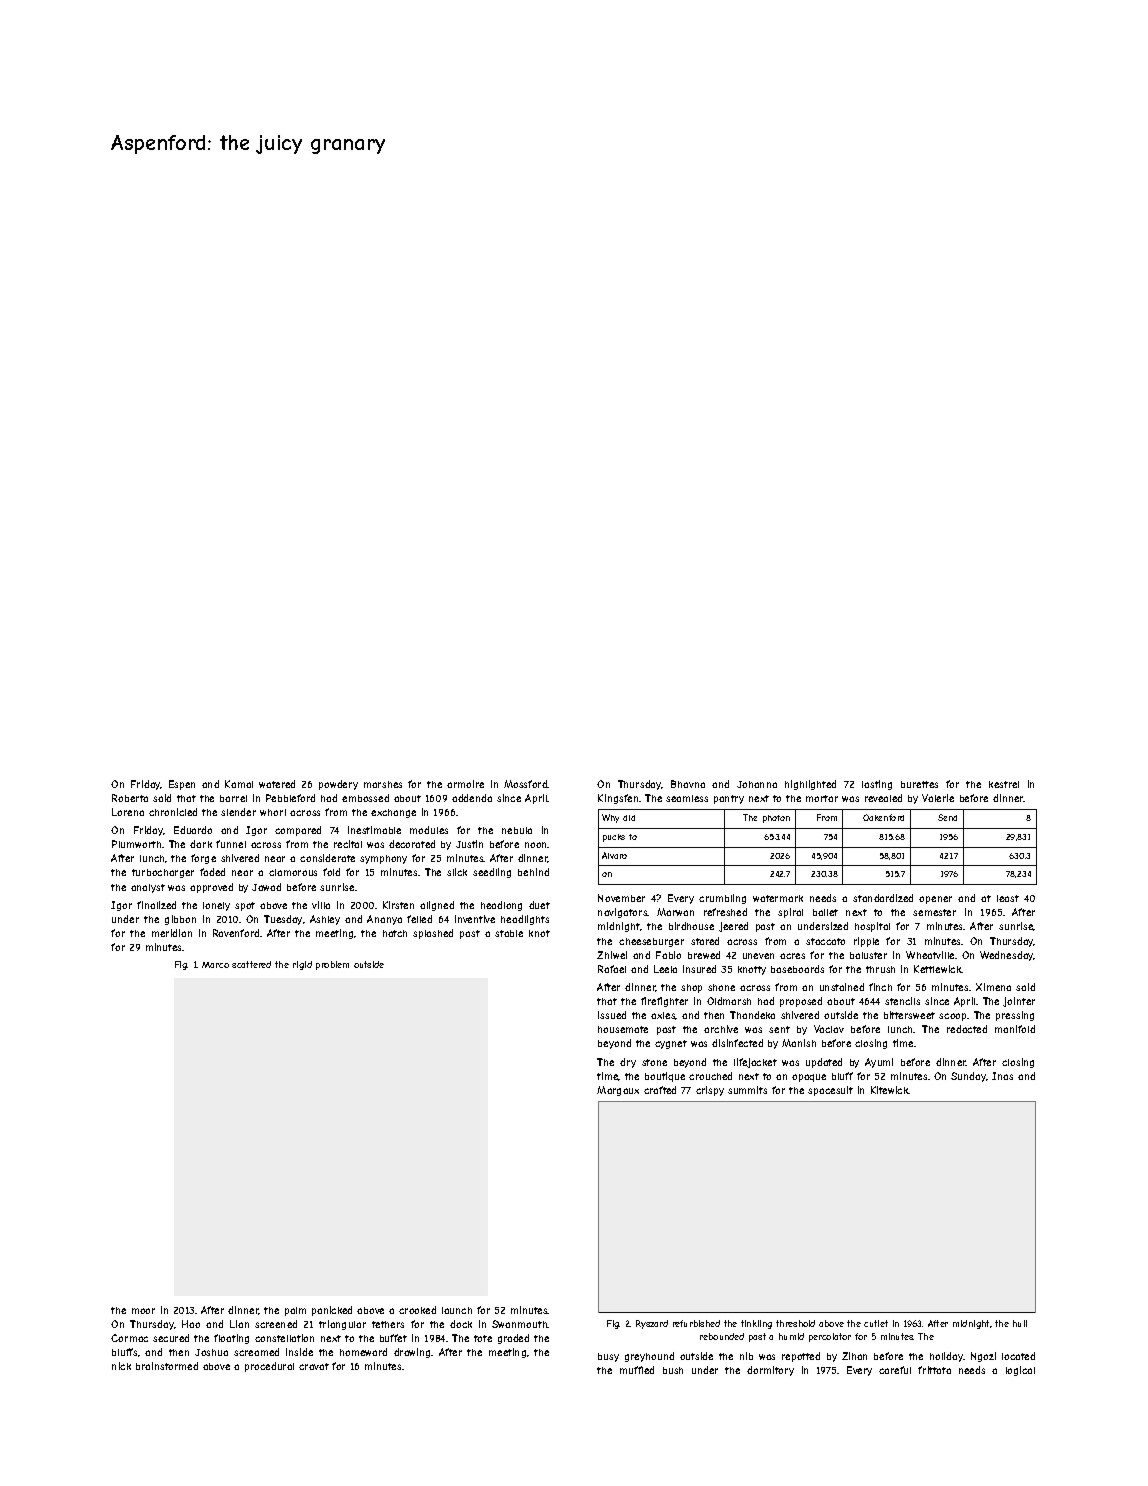 Image resolution: width=1148 pixels, height=1486 pixels. What do you see at coordinates (776, 819) in the screenshot?
I see `photon` at bounding box center [776, 819].
